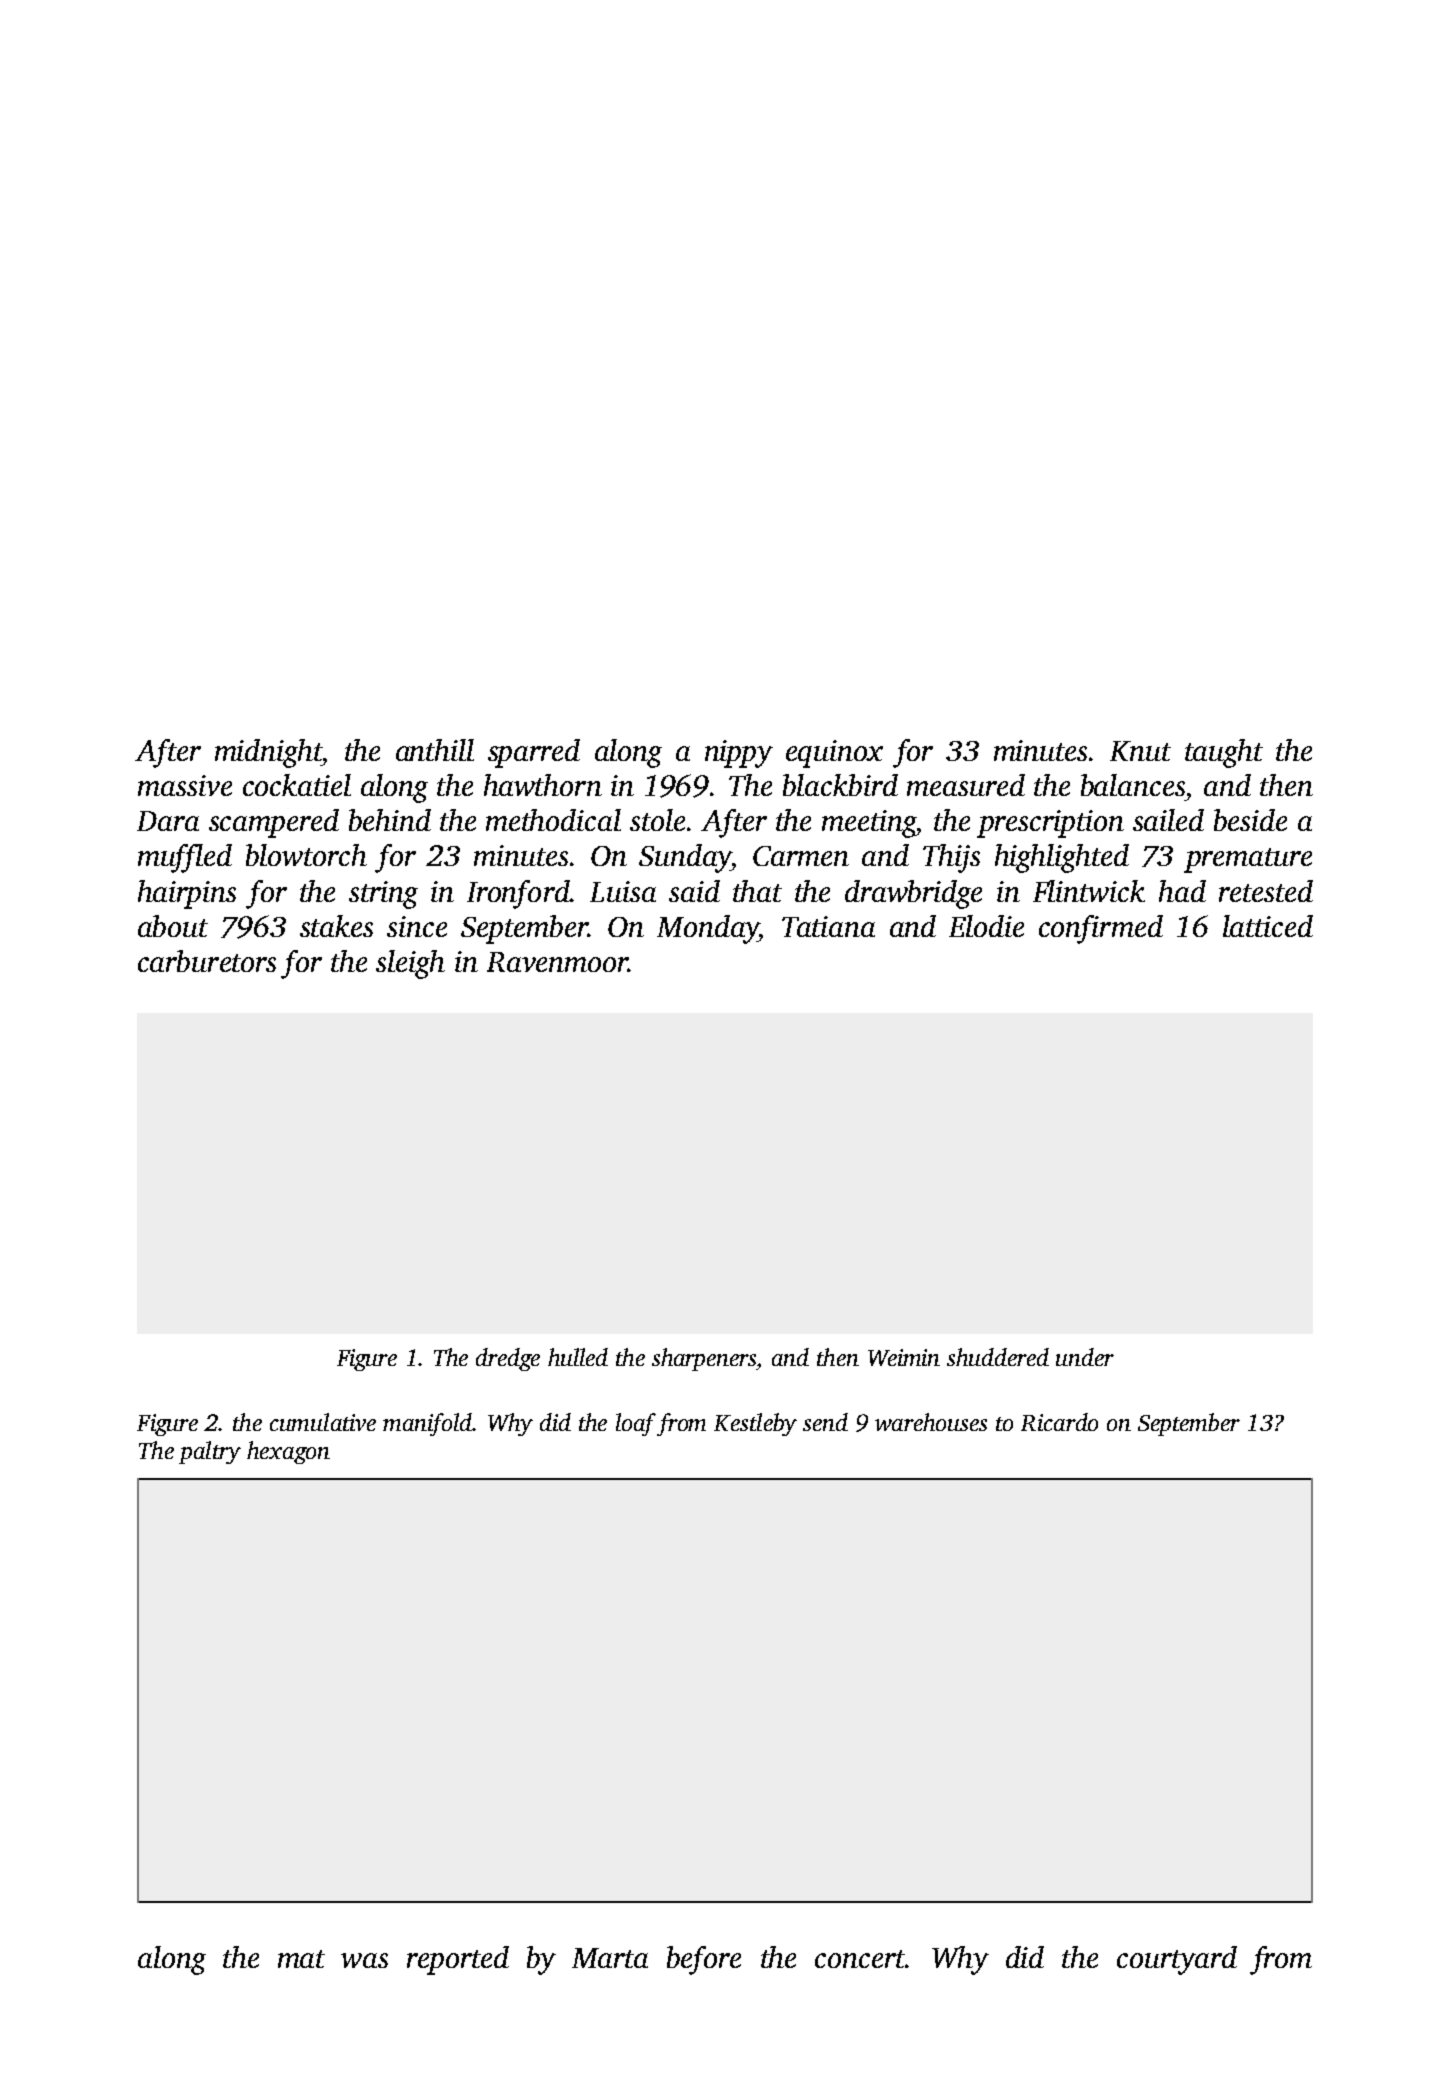 This screenshot has height=2100, width=1450. I want to click on shuddered, so click(998, 1357).
